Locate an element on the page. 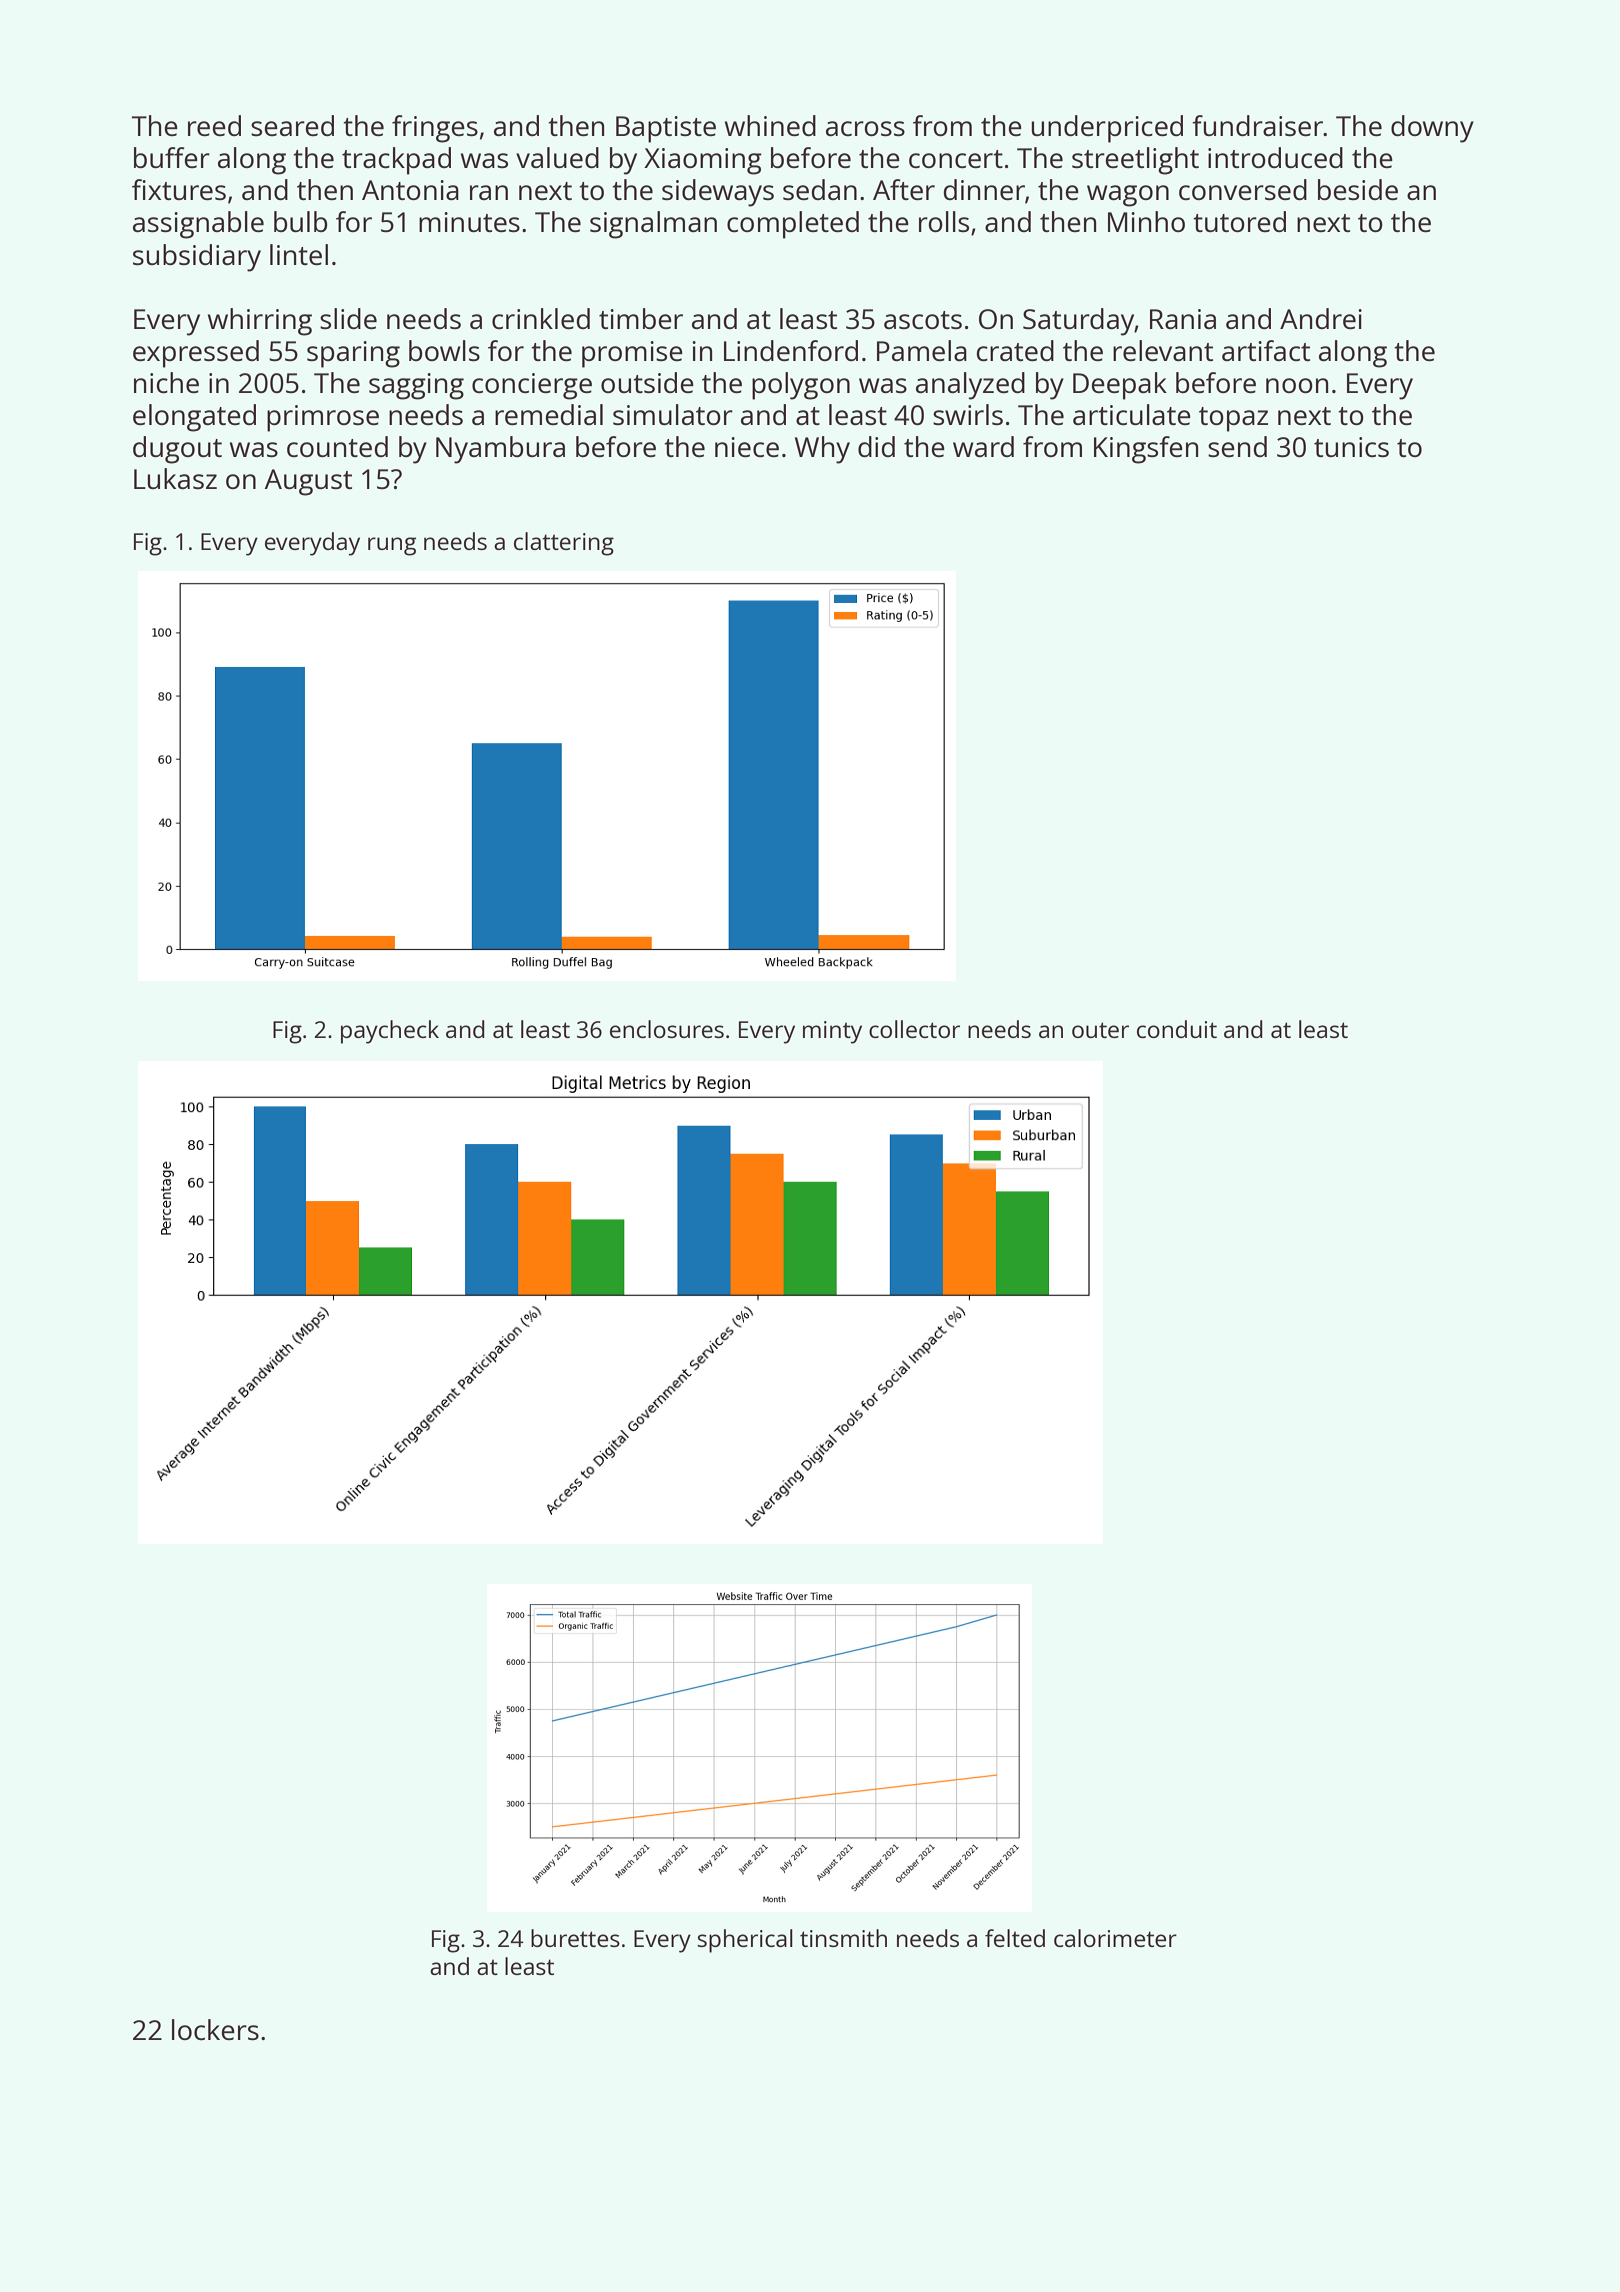  burettes is located at coordinates (575, 1938).
